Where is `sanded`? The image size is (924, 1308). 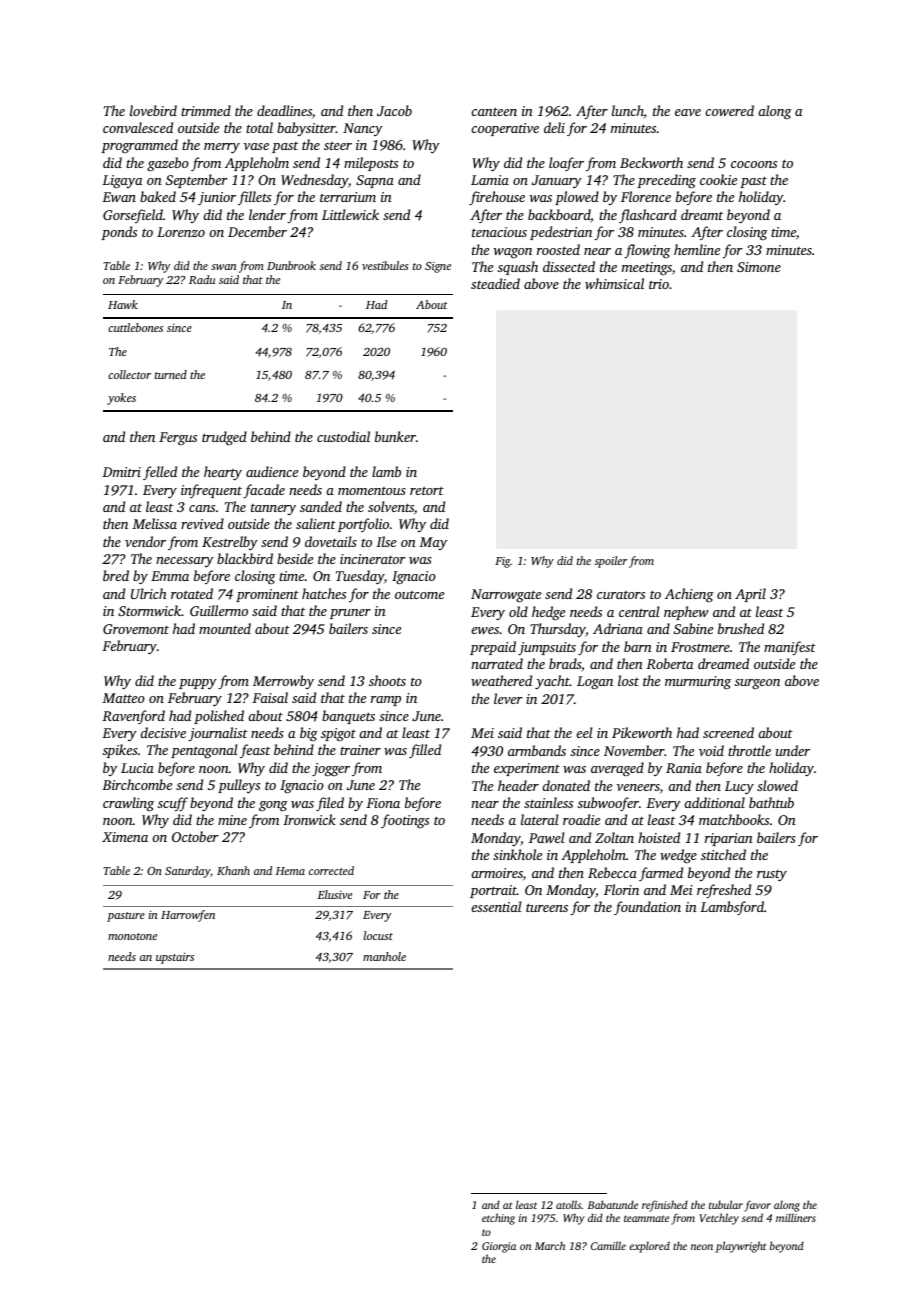 sanded is located at coordinates (321, 506).
